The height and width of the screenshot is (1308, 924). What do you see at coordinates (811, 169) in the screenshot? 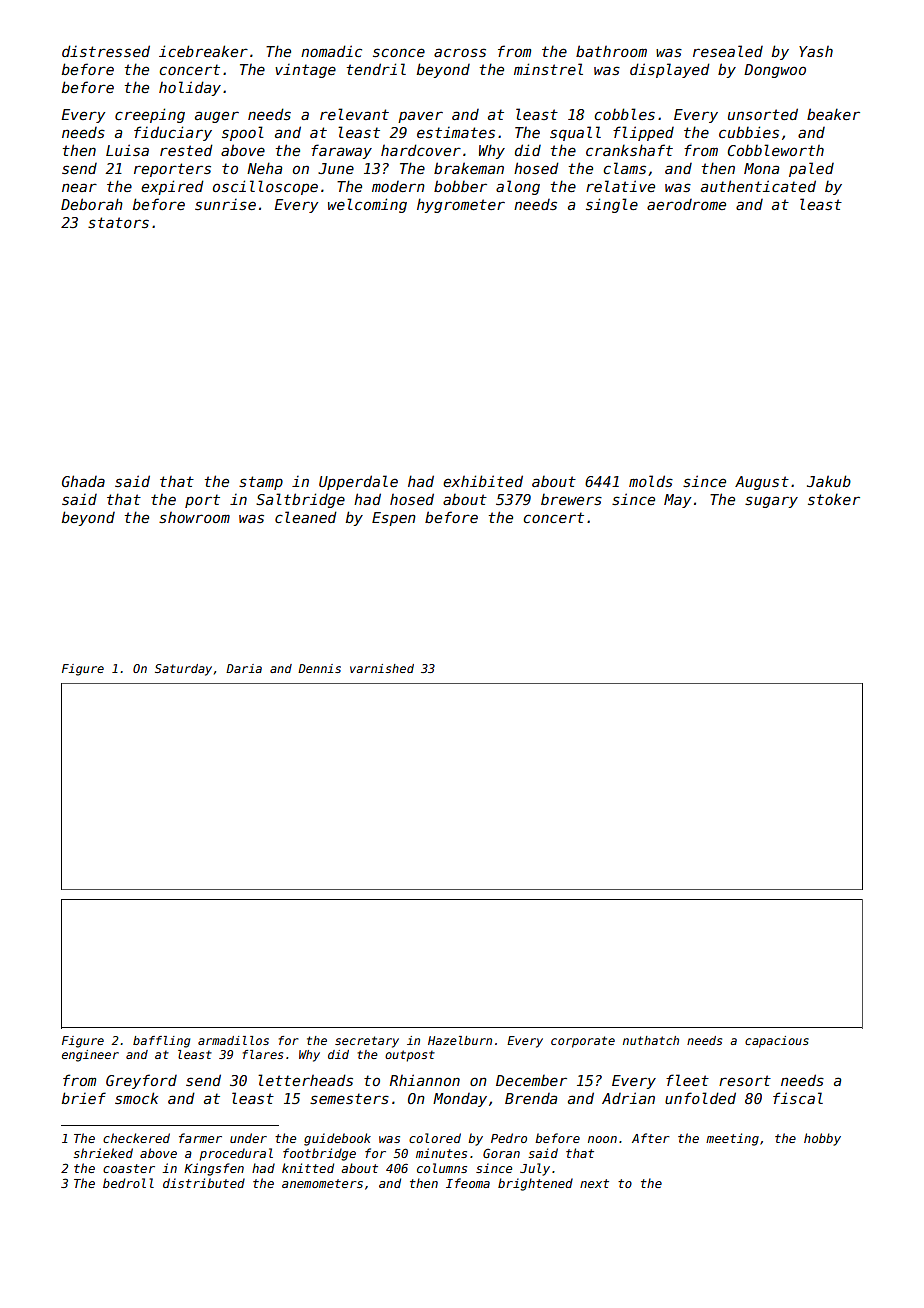
I see `paled` at bounding box center [811, 169].
